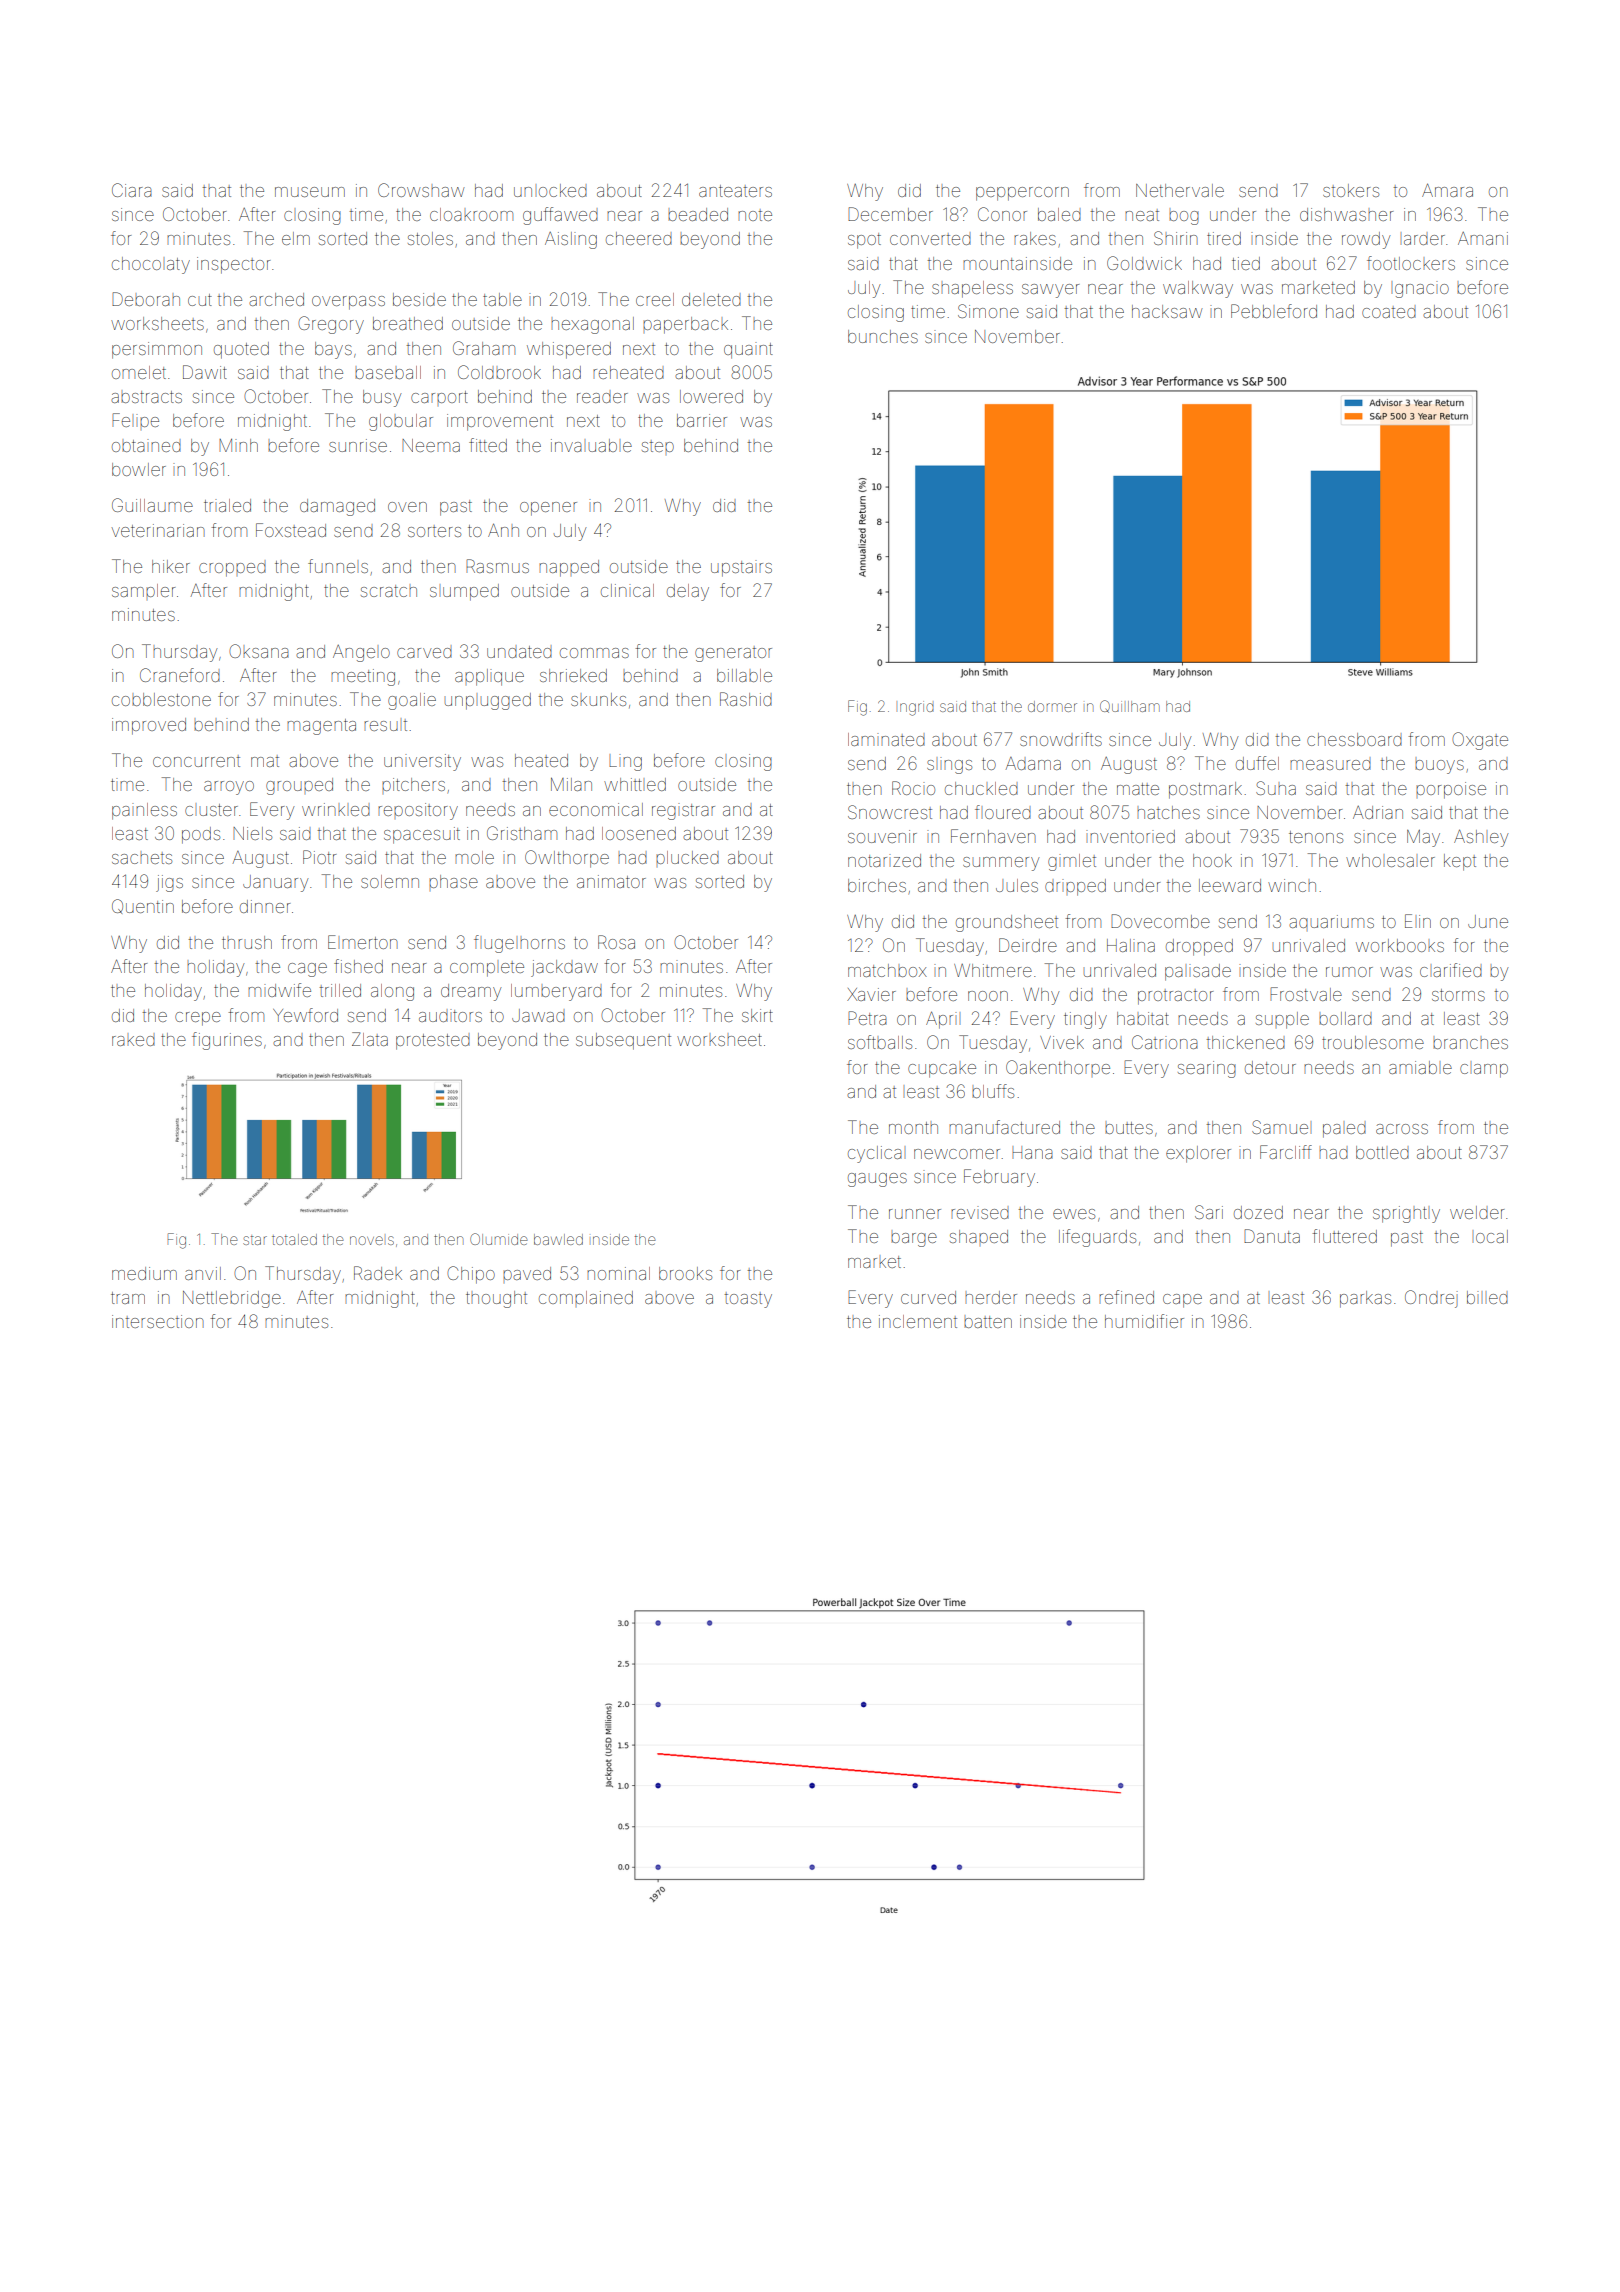 The width and height of the screenshot is (1620, 2292). What do you see at coordinates (623, 1041) in the screenshot?
I see `subsequent` at bounding box center [623, 1041].
